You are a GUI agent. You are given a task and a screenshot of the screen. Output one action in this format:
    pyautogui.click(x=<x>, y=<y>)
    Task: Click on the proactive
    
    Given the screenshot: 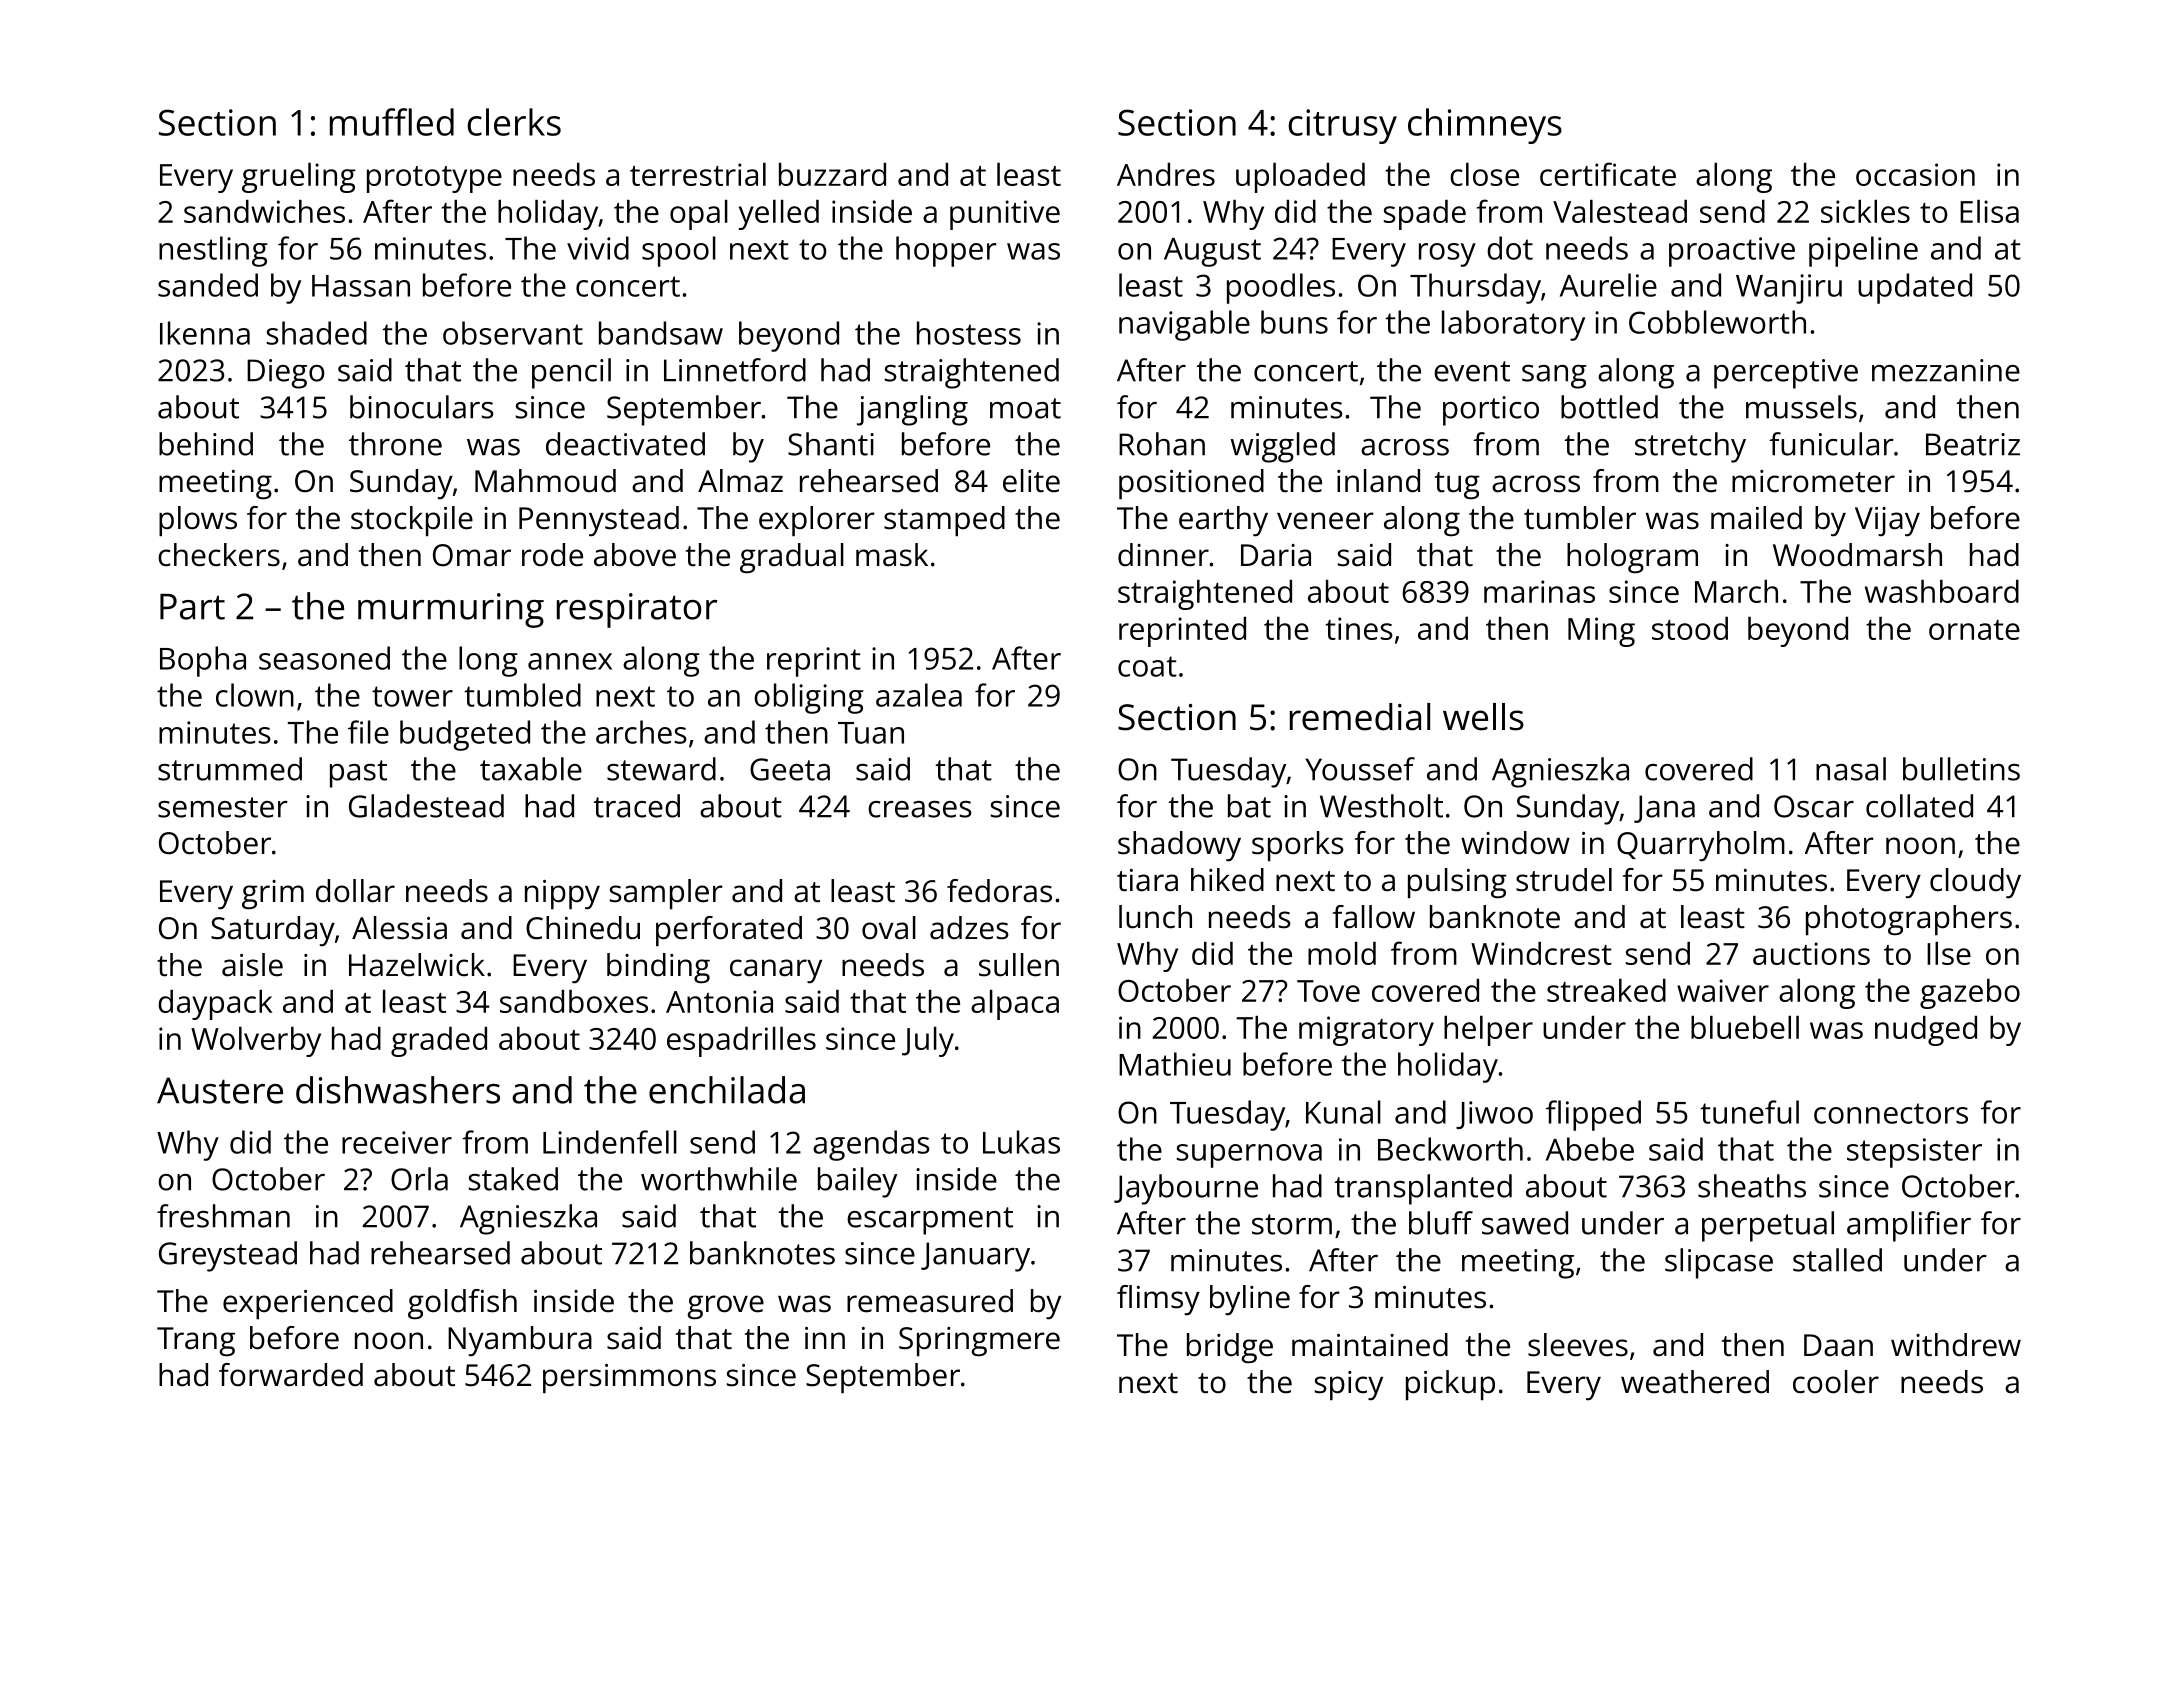 What is the action you would take?
    pyautogui.click(x=1732, y=252)
